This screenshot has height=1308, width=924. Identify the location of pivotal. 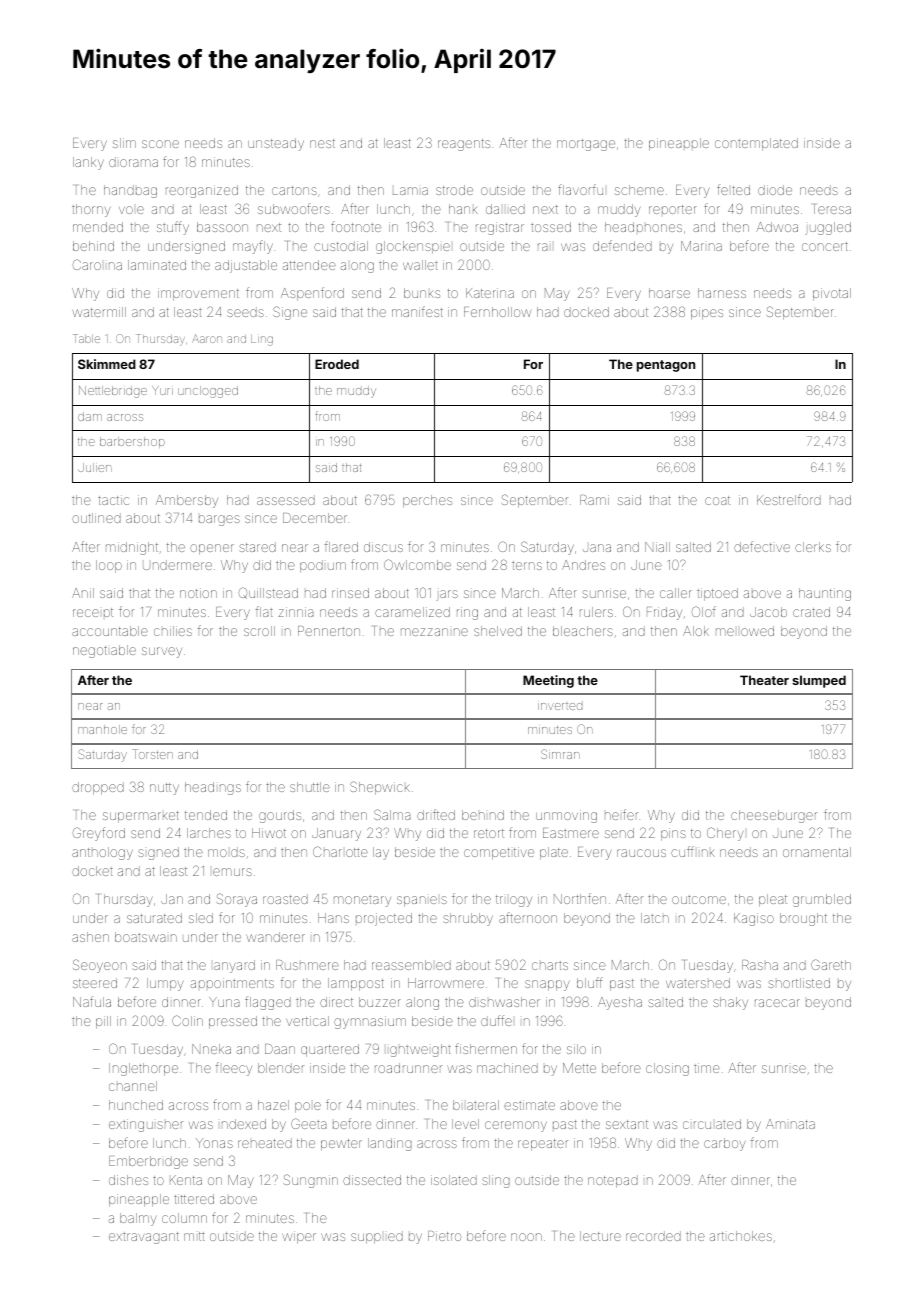
(832, 294).
